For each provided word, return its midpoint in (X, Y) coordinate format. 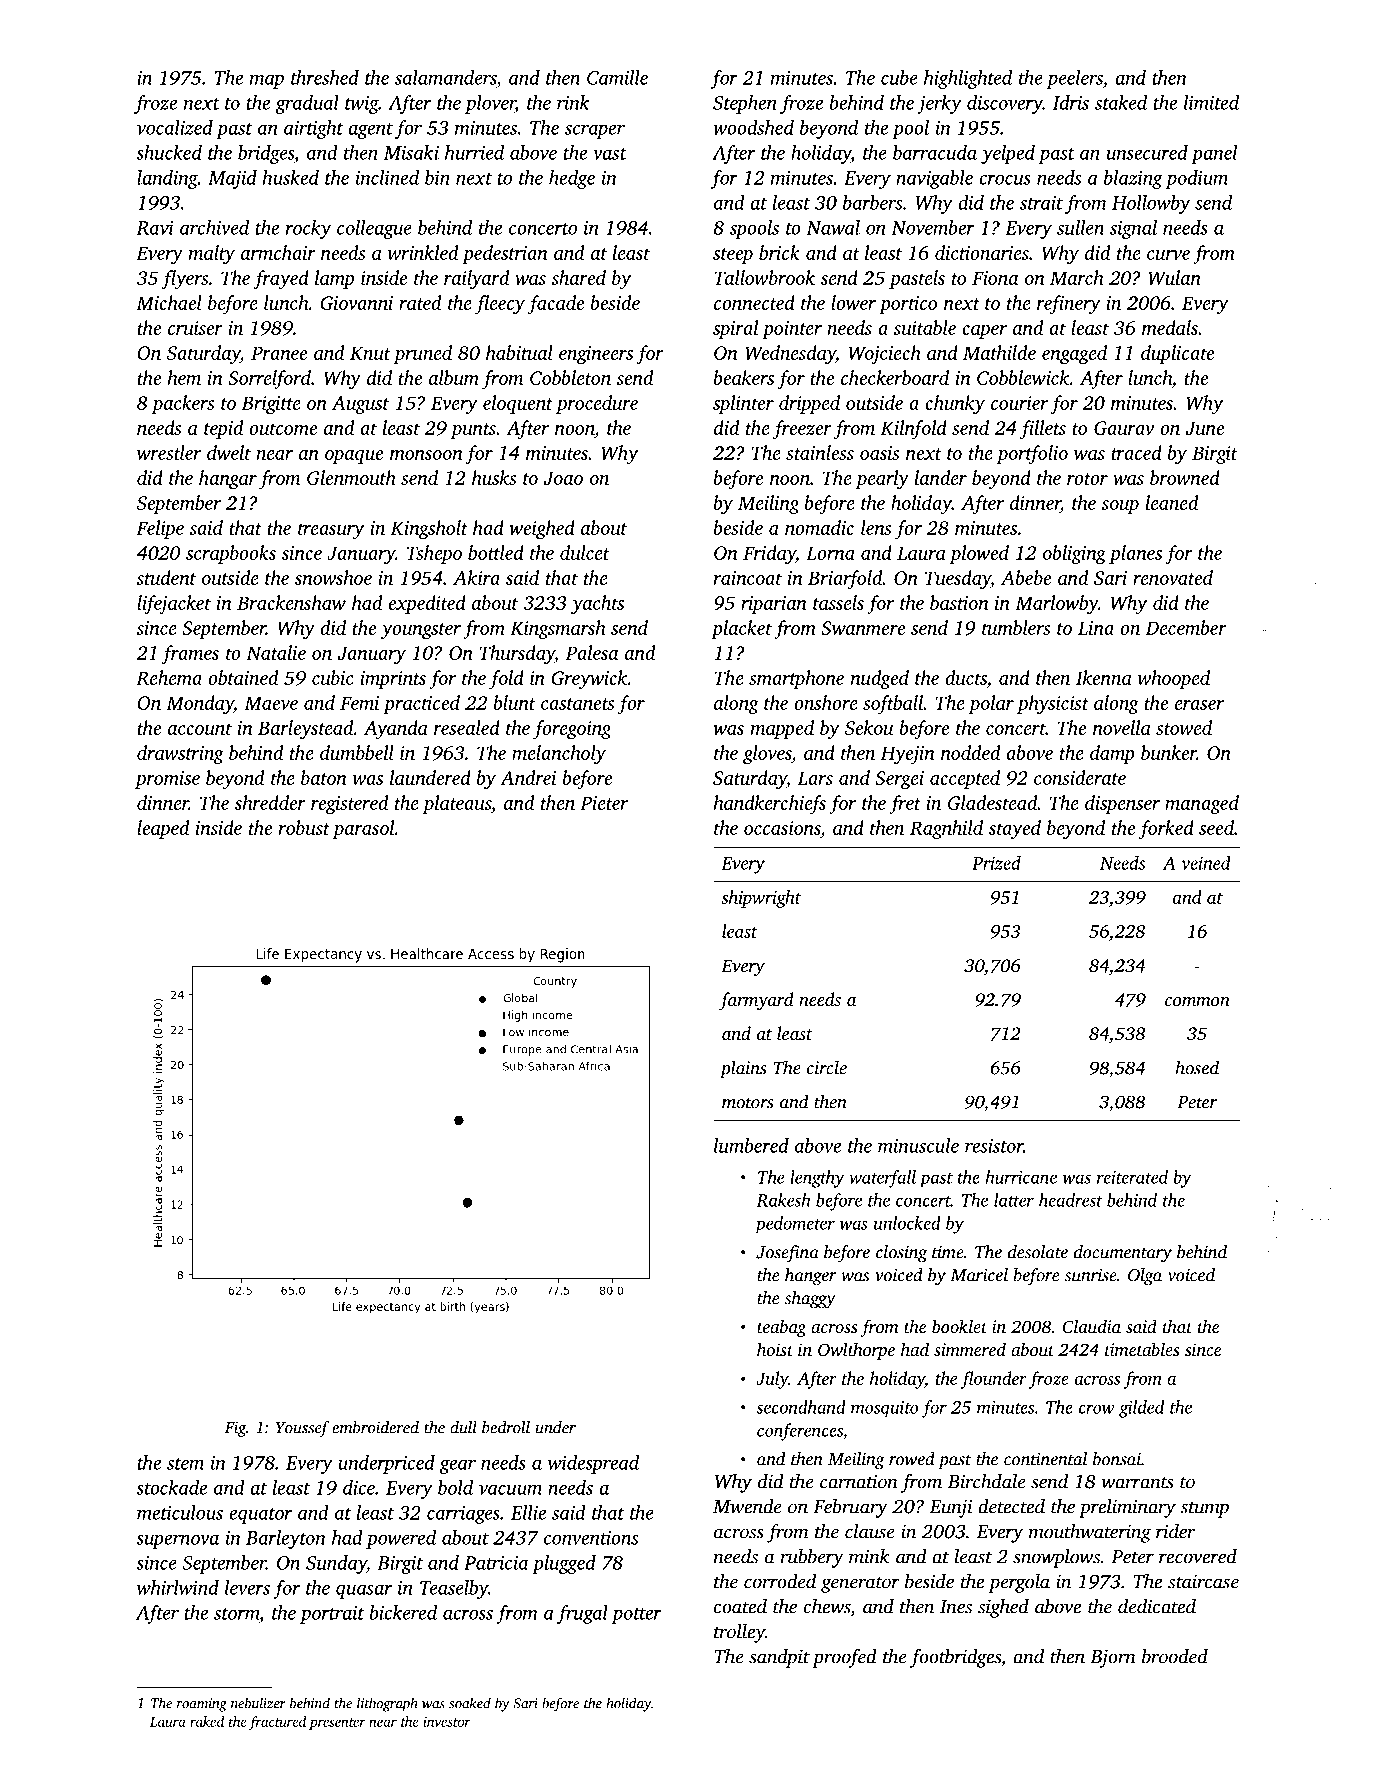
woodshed (753, 127)
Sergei (899, 780)
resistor (994, 1146)
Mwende (747, 1506)
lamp (334, 279)
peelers (1074, 79)
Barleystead (306, 729)
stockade (171, 1487)
